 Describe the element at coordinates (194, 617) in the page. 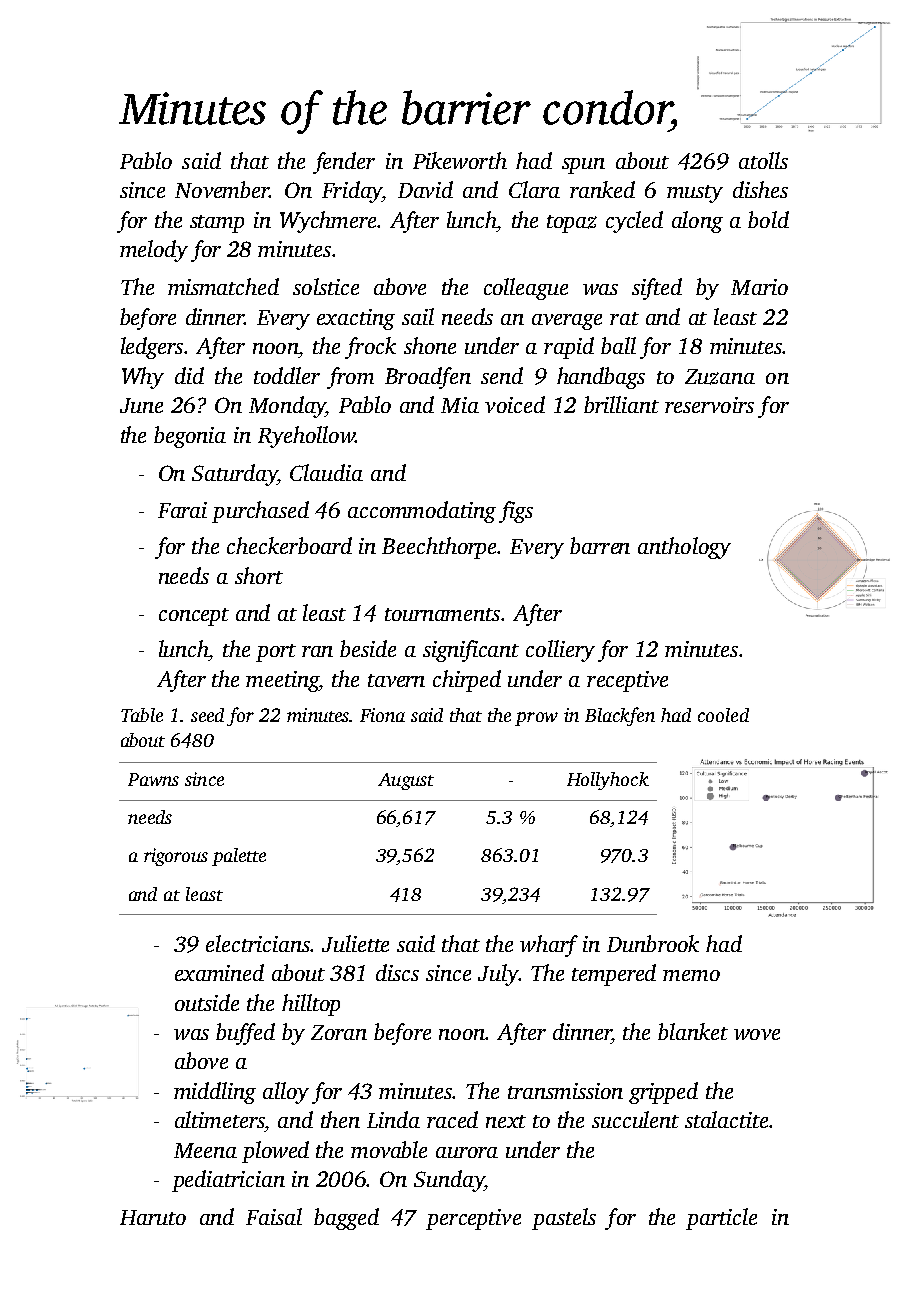

I see `concept` at that location.
